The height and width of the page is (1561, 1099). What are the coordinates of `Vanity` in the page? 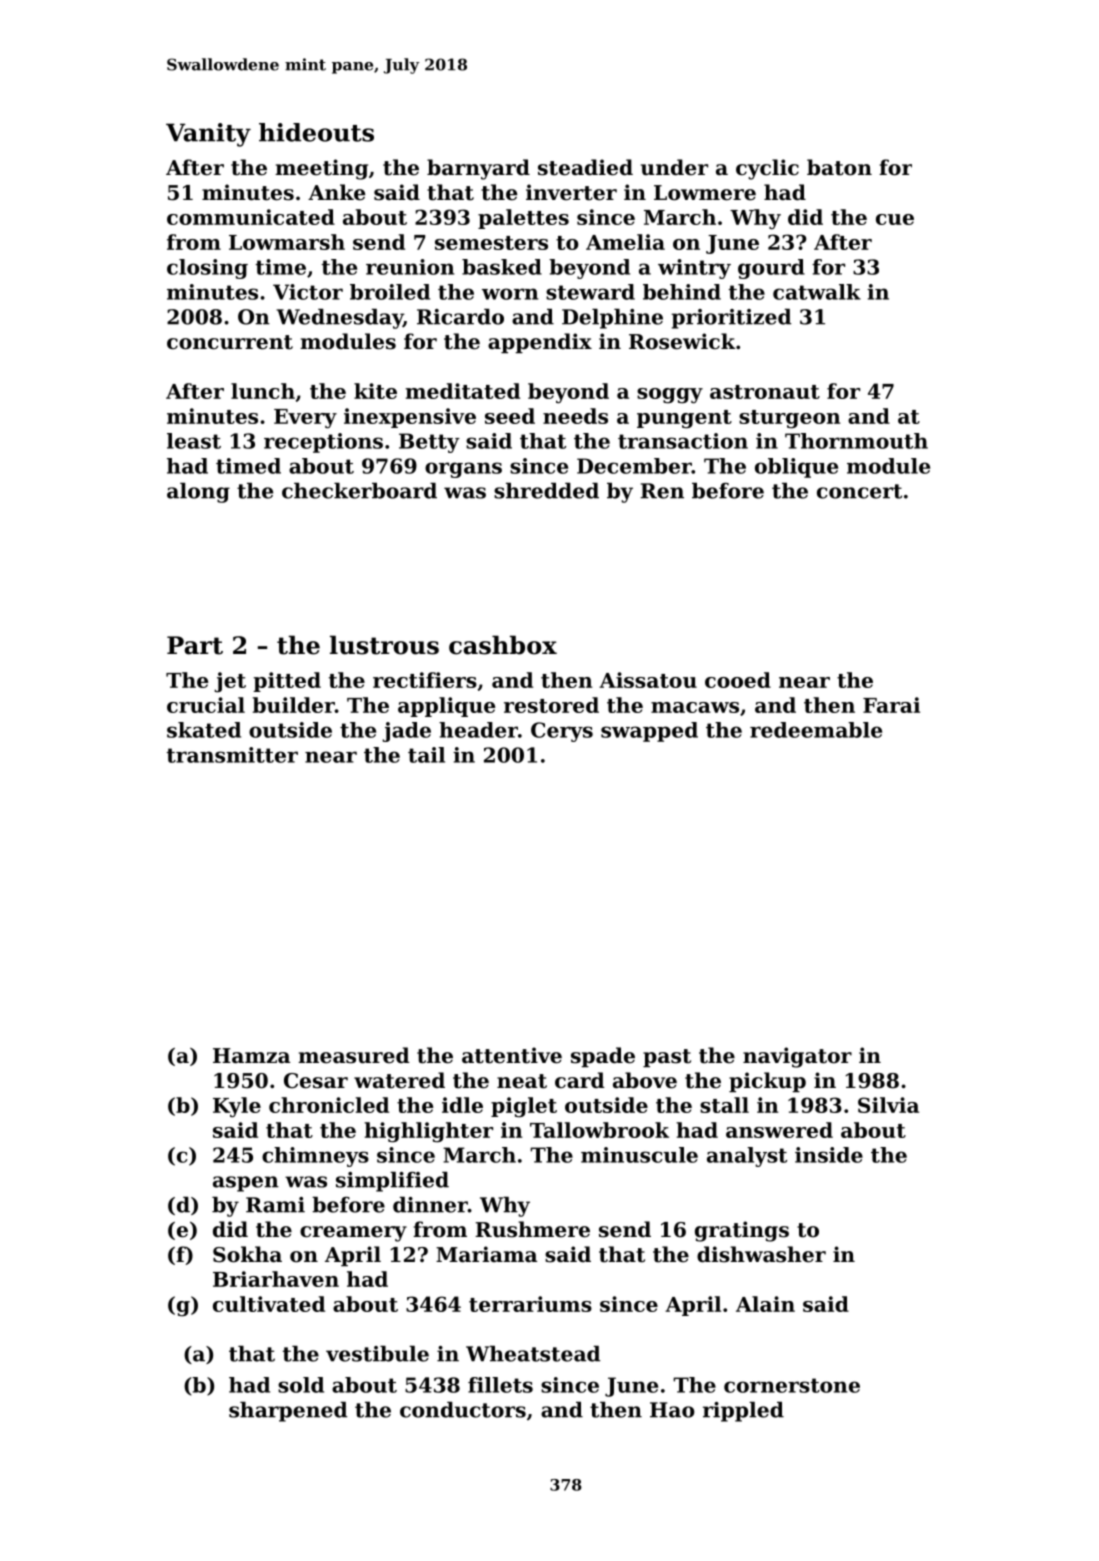 It's located at (208, 135).
